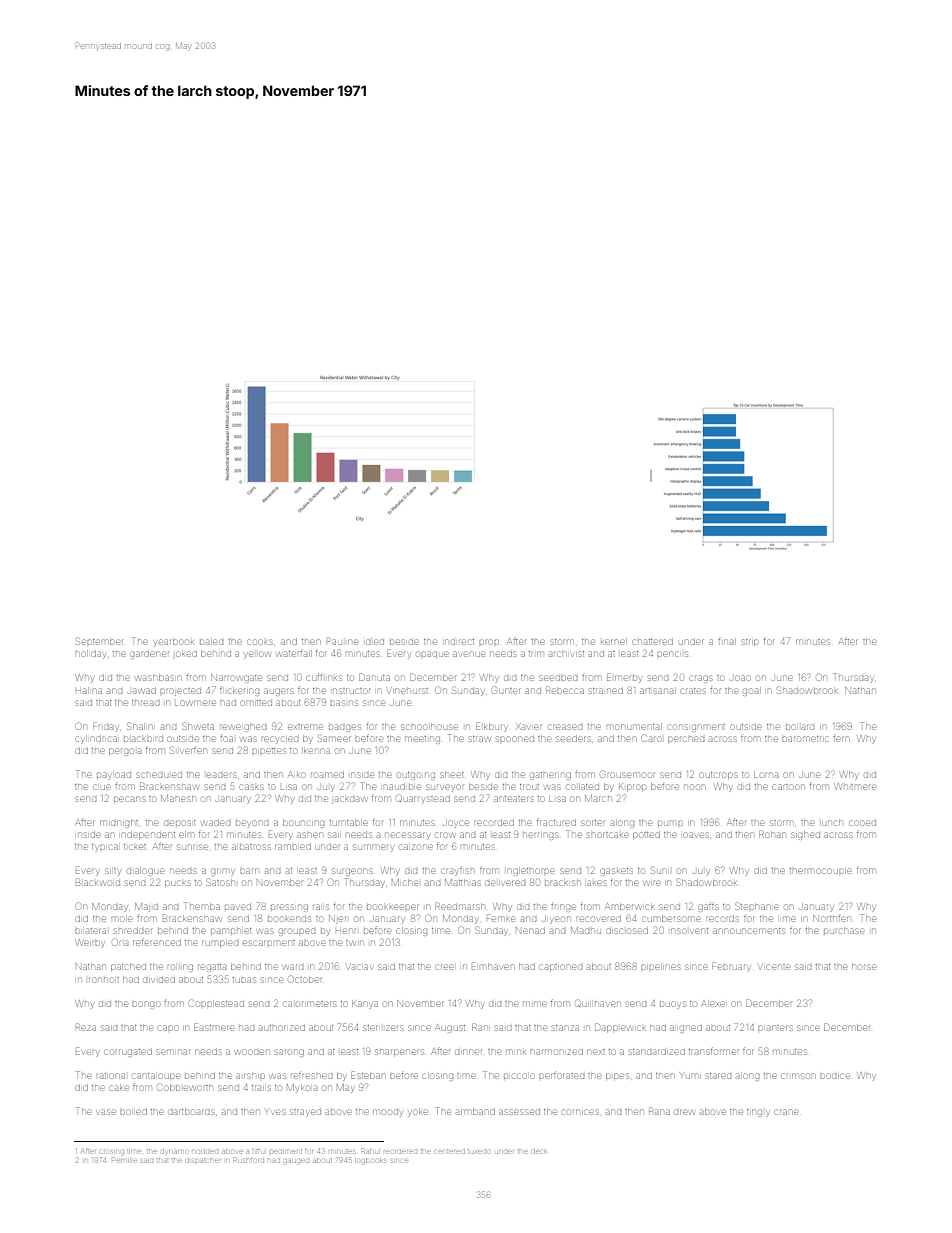 Image resolution: width=952 pixels, height=1233 pixels. I want to click on Copplestead, so click(216, 1003).
